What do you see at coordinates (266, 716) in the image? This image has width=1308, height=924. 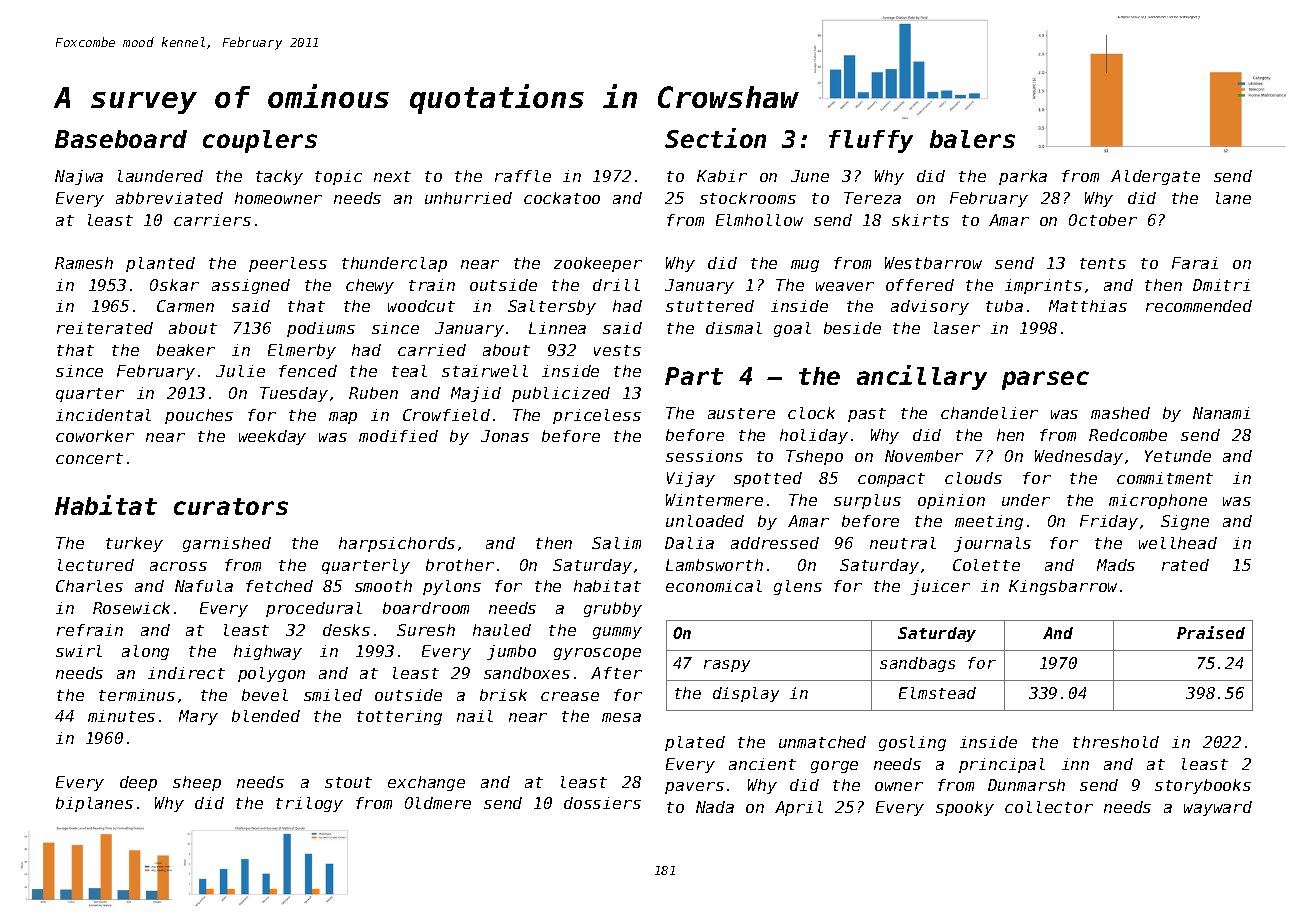 I see `blended` at bounding box center [266, 716].
